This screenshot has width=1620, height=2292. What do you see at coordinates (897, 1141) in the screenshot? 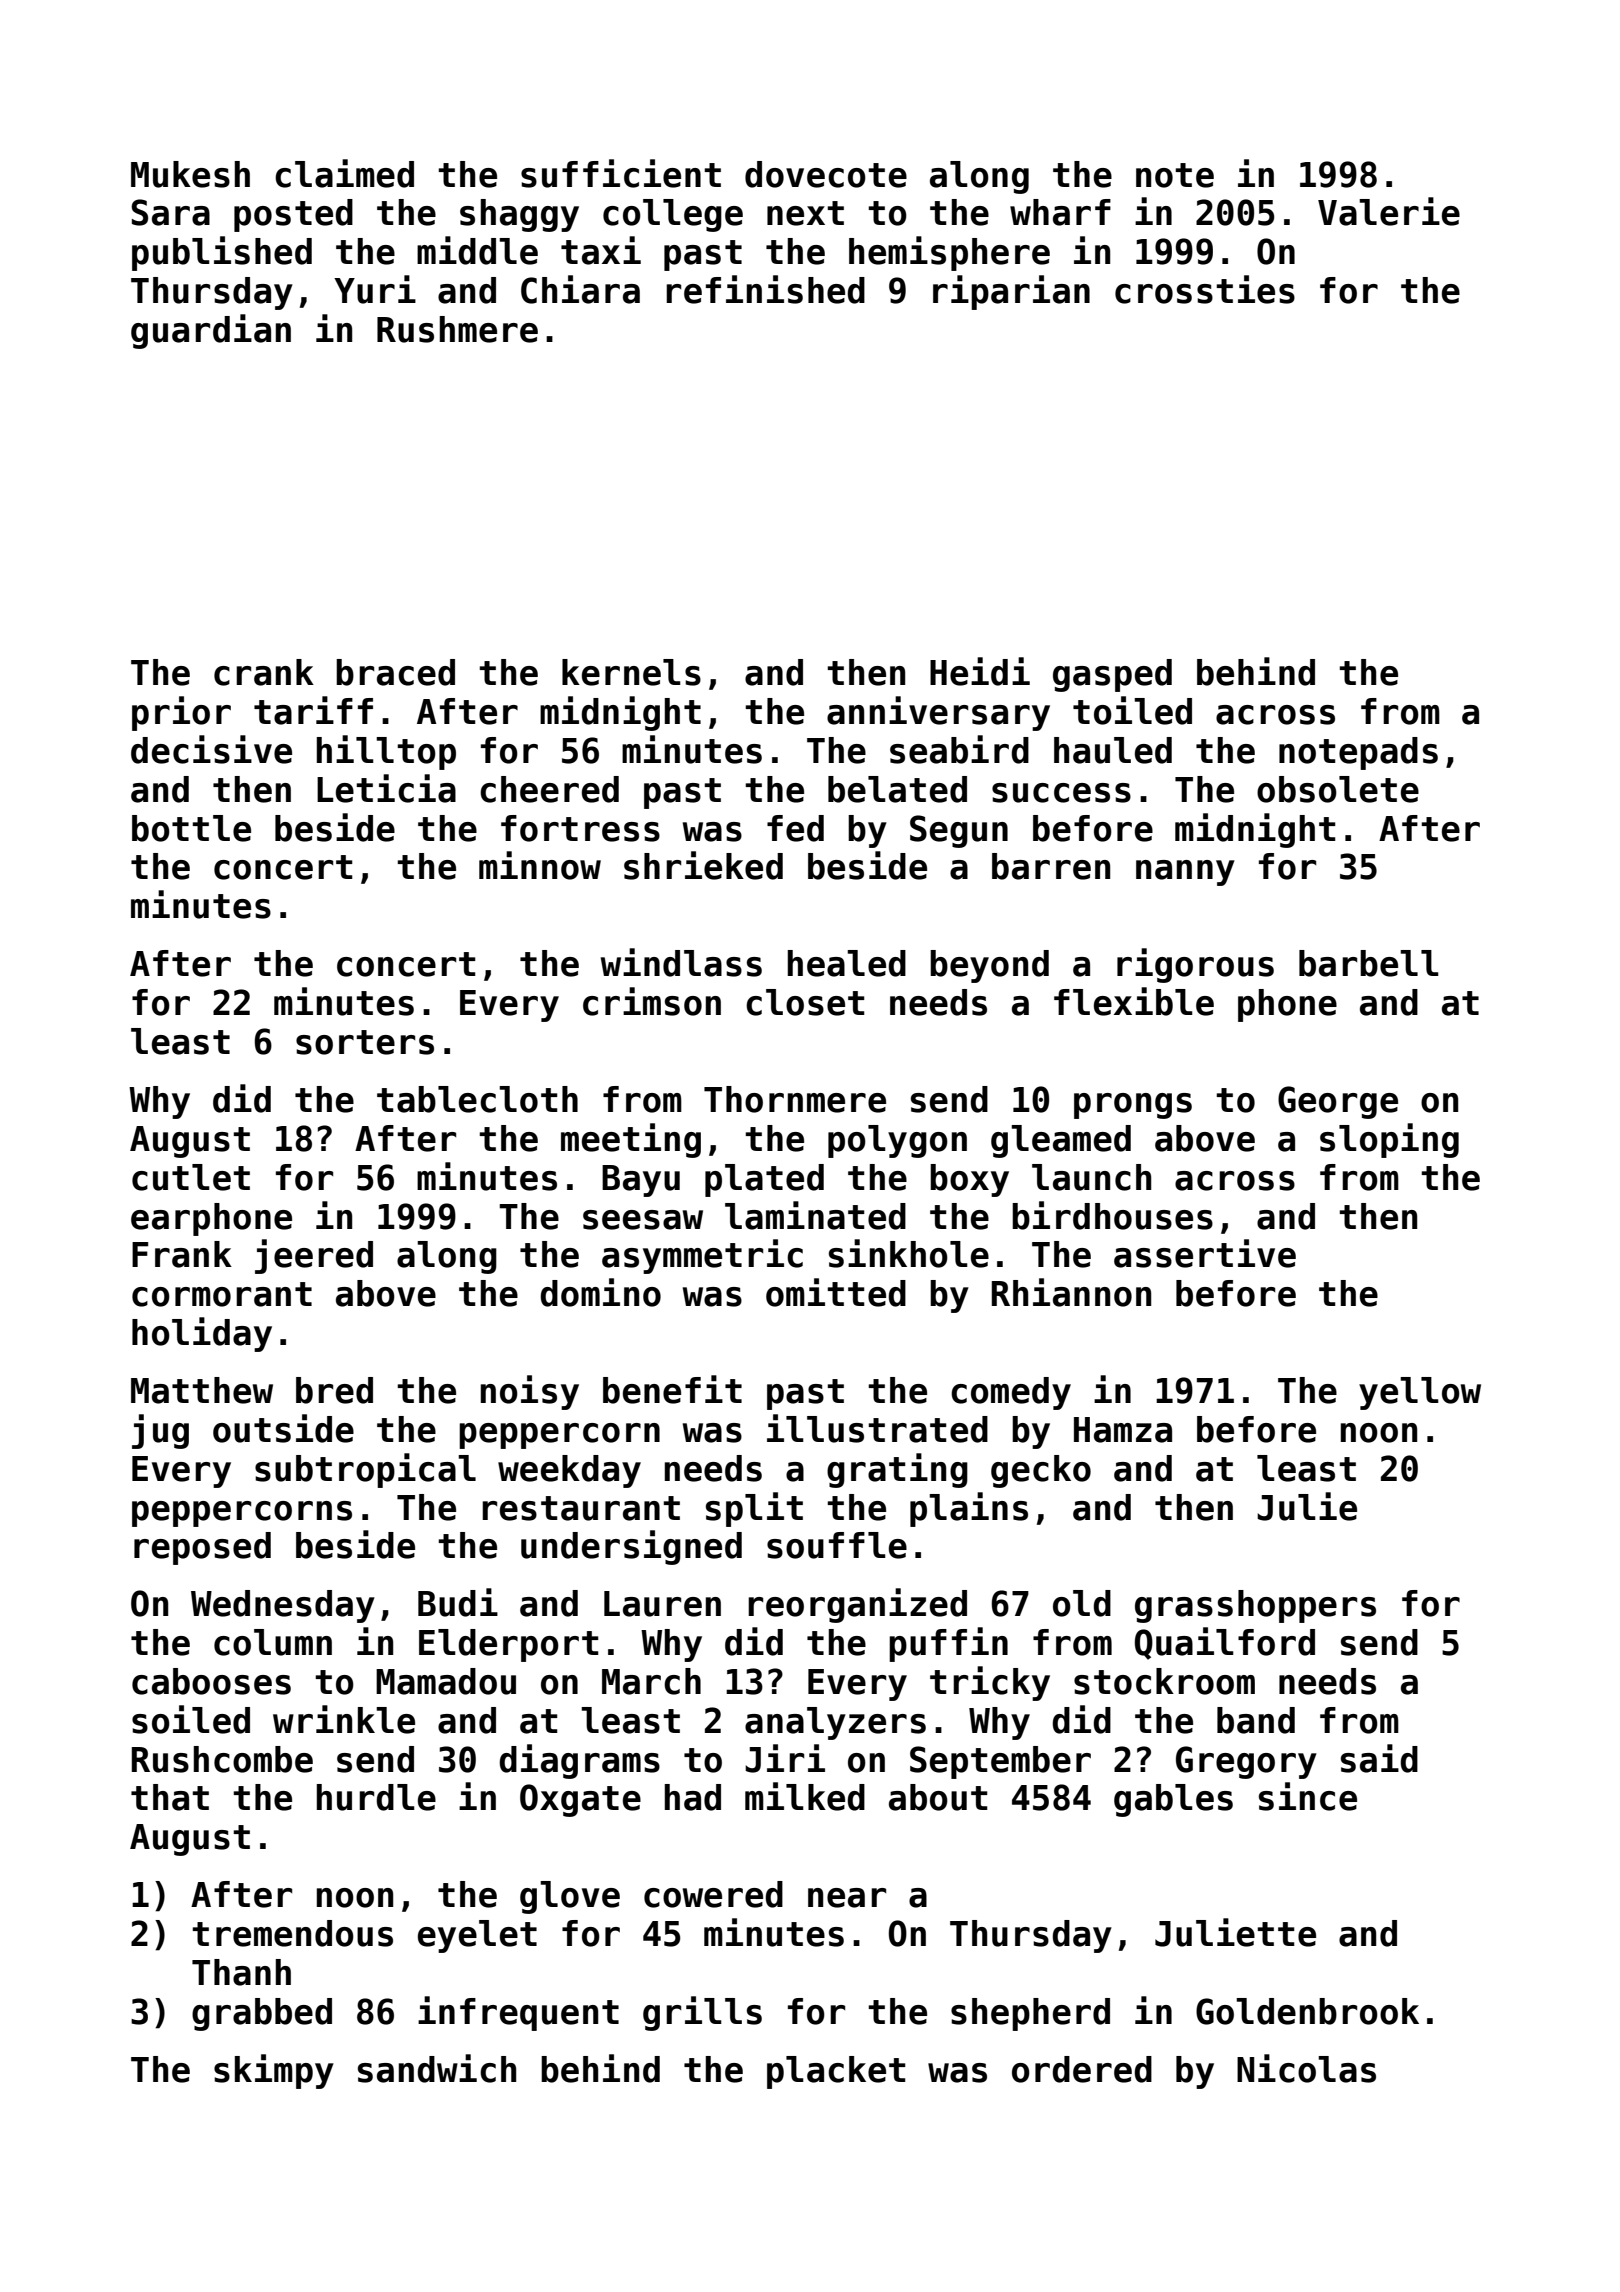
I see `polygon` at bounding box center [897, 1141].
